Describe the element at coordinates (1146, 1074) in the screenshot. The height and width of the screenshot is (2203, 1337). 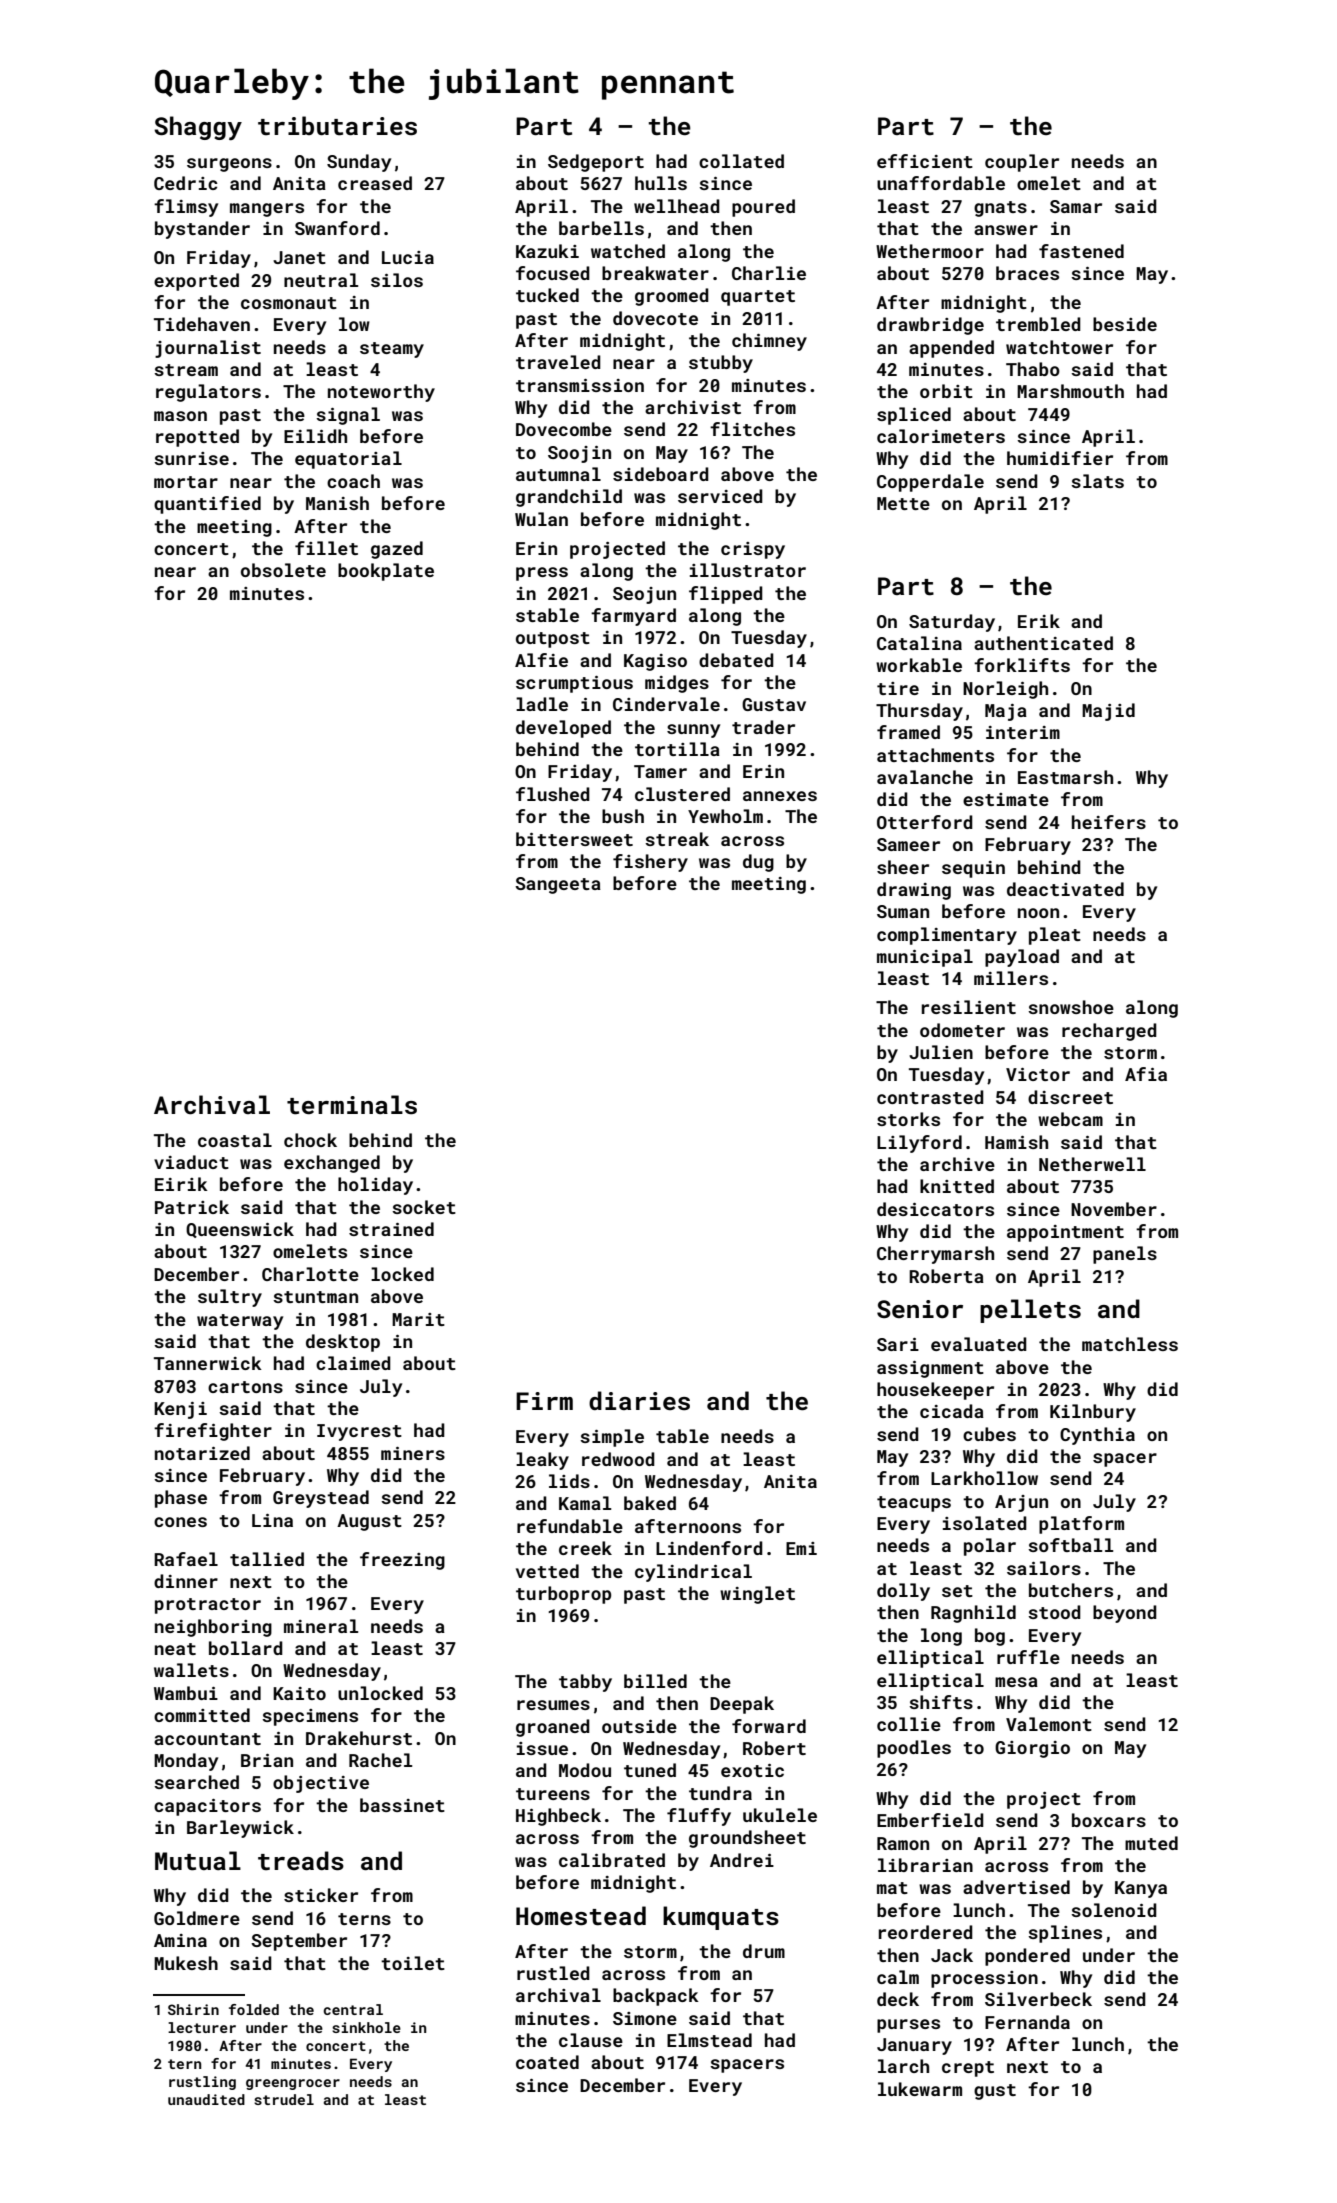
I see `Afia` at that location.
